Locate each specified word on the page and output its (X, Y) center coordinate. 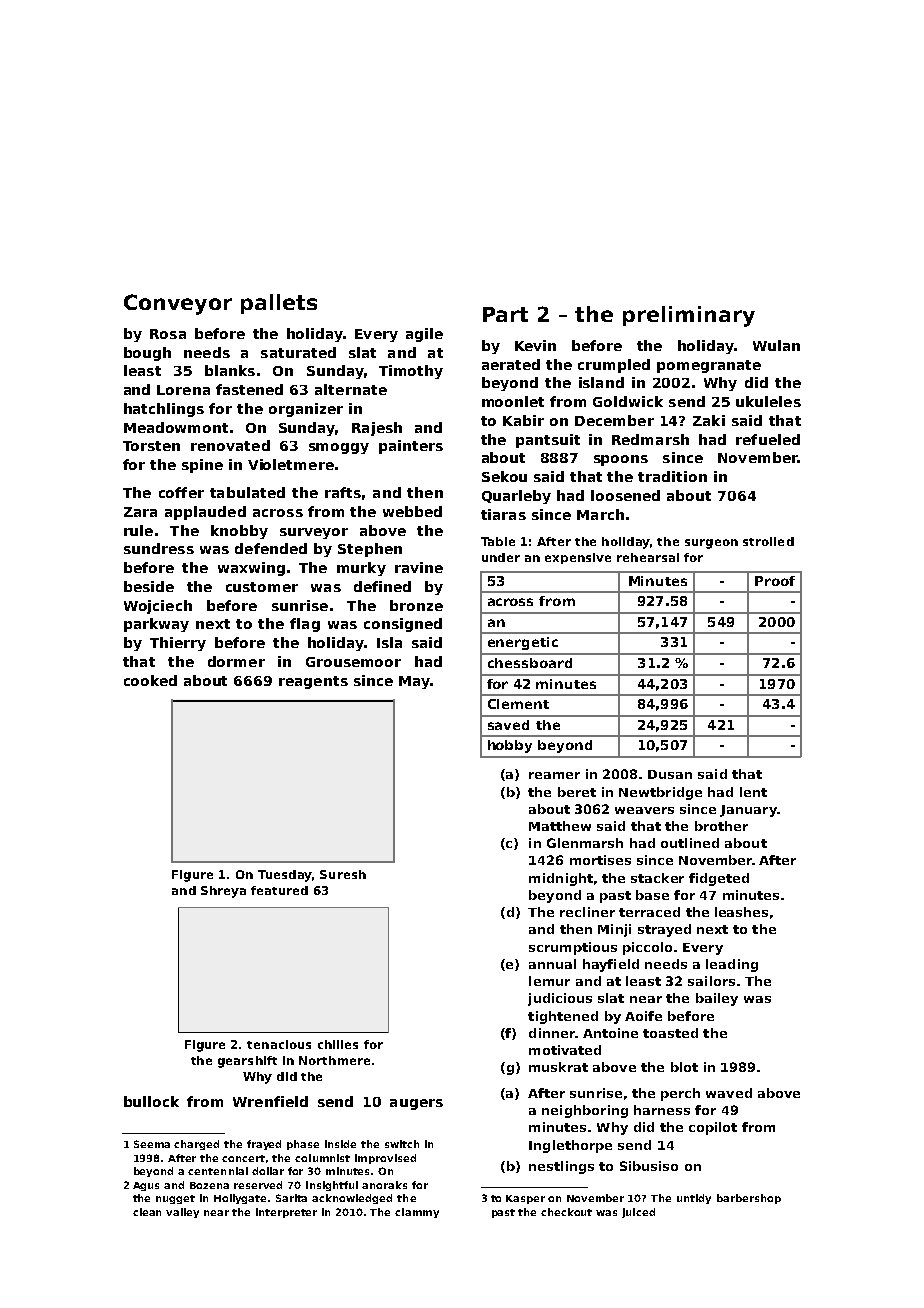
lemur (549, 981)
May (414, 682)
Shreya (223, 892)
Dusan (670, 774)
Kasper (525, 1199)
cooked (150, 680)
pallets (279, 304)
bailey (717, 999)
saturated (298, 352)
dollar (268, 1171)
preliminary (689, 316)
